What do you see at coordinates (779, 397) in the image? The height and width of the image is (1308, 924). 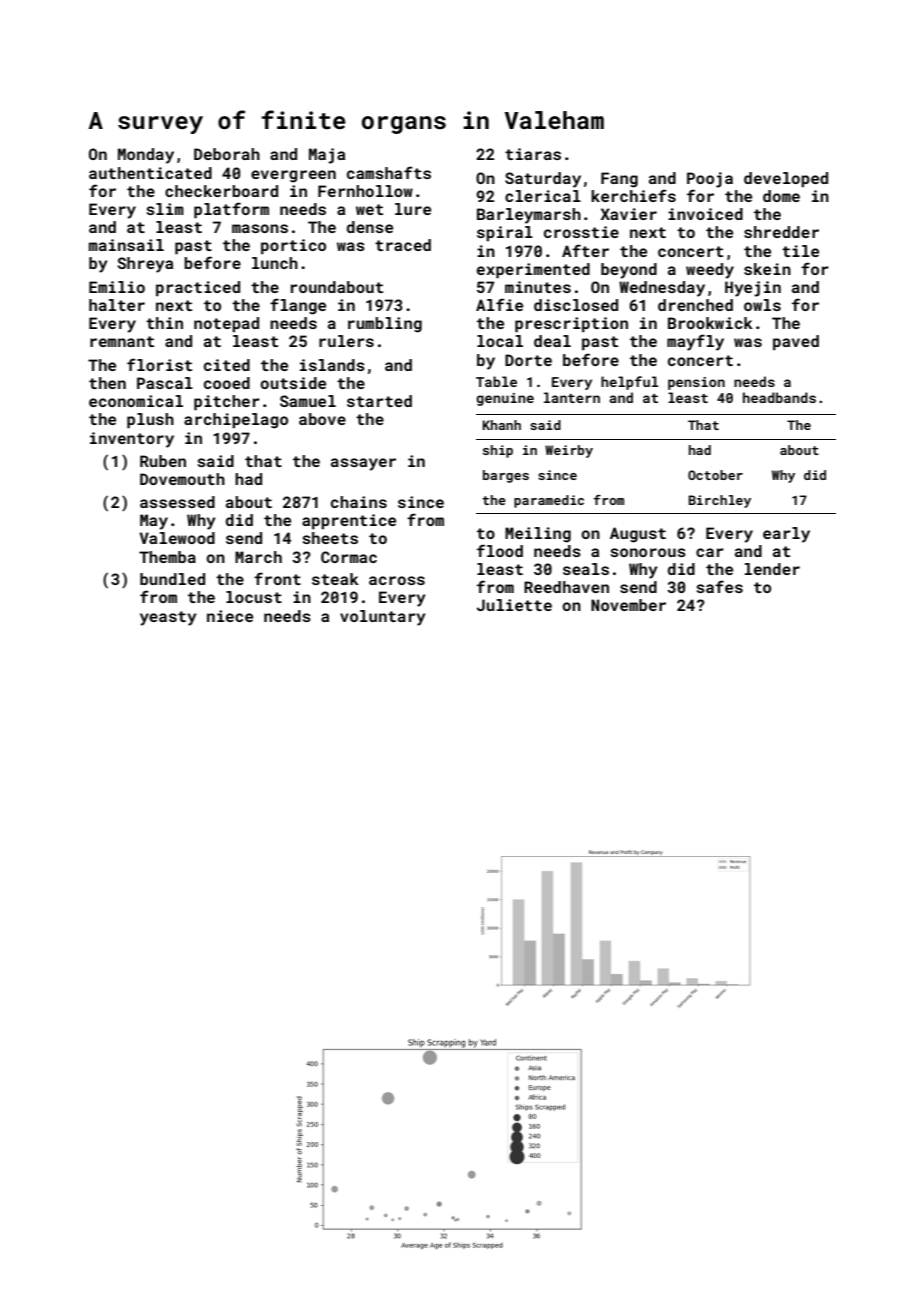 I see `headbands` at bounding box center [779, 397].
